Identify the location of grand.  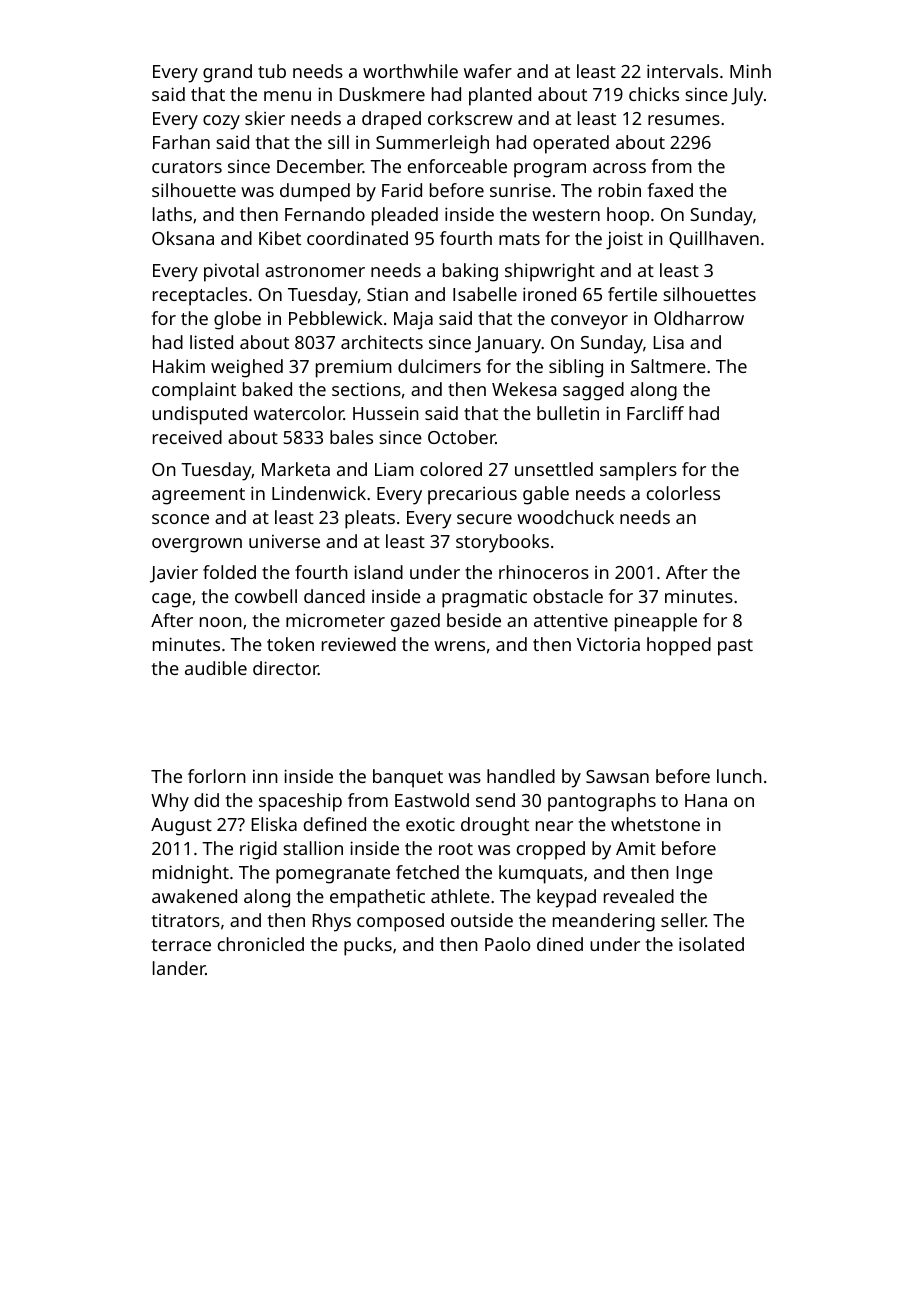
(227, 73).
